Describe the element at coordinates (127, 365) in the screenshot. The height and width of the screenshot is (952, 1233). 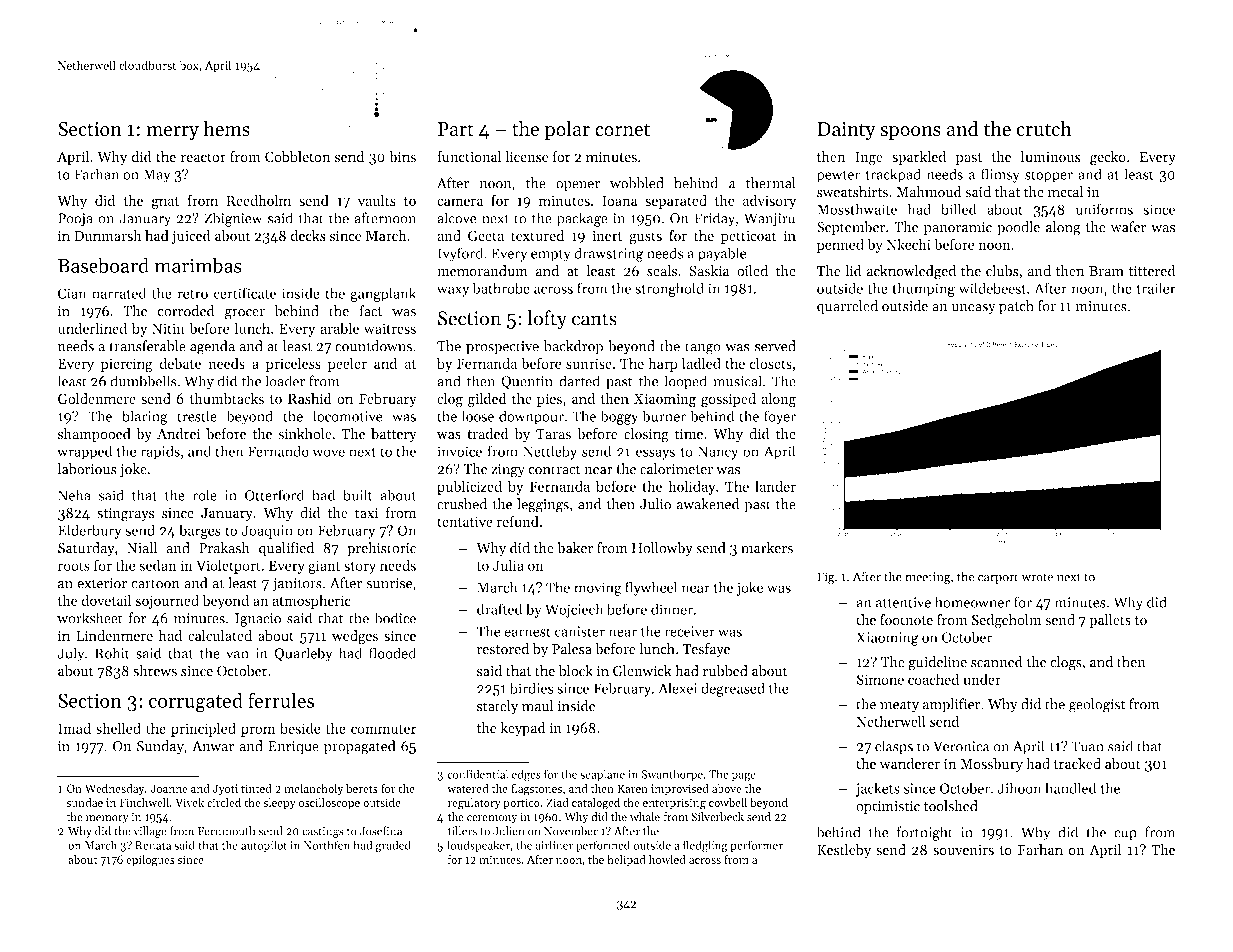
I see `piercing` at that location.
